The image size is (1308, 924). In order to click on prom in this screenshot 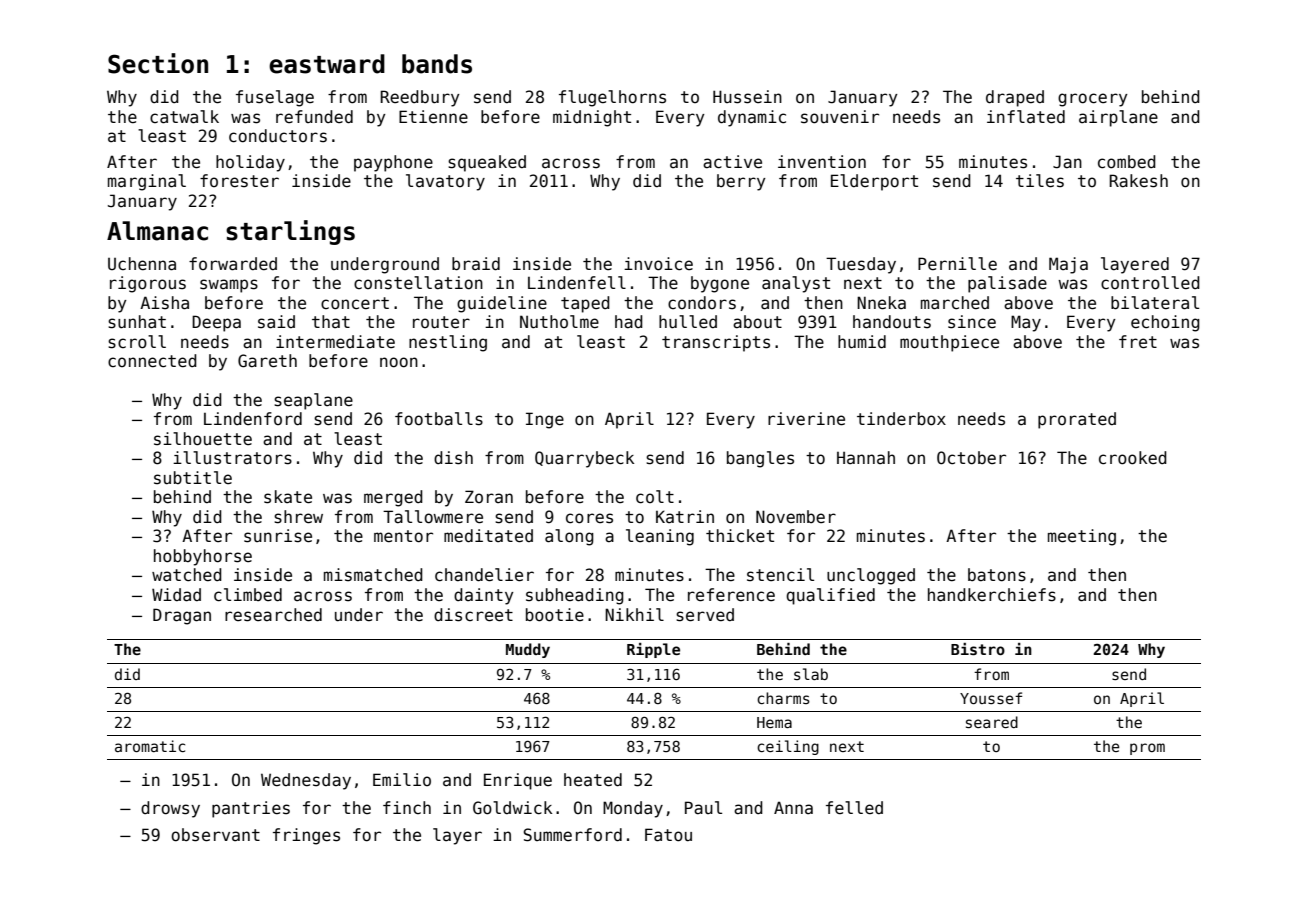, I will do `click(1147, 749)`.
